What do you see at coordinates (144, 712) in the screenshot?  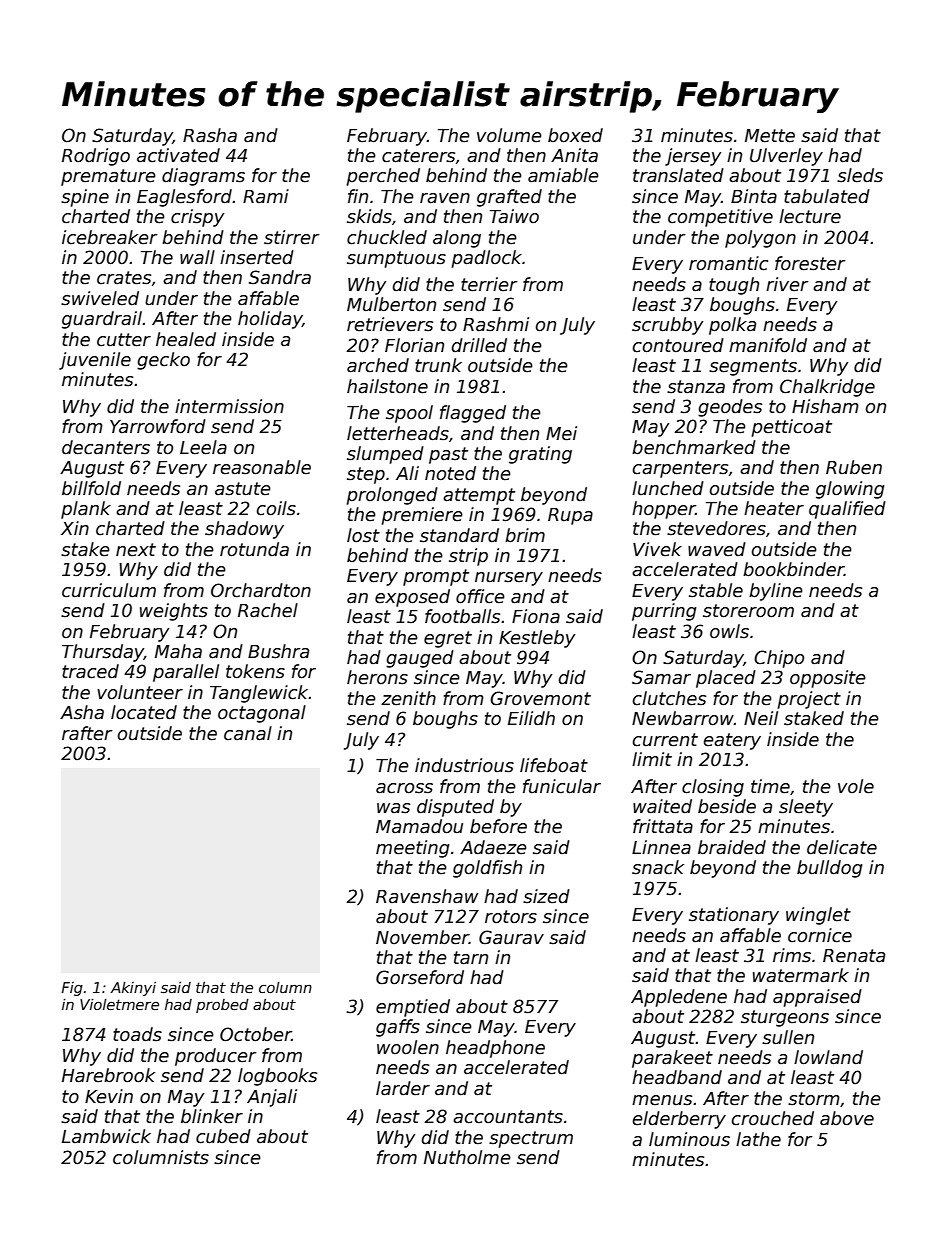 I see `located` at bounding box center [144, 712].
